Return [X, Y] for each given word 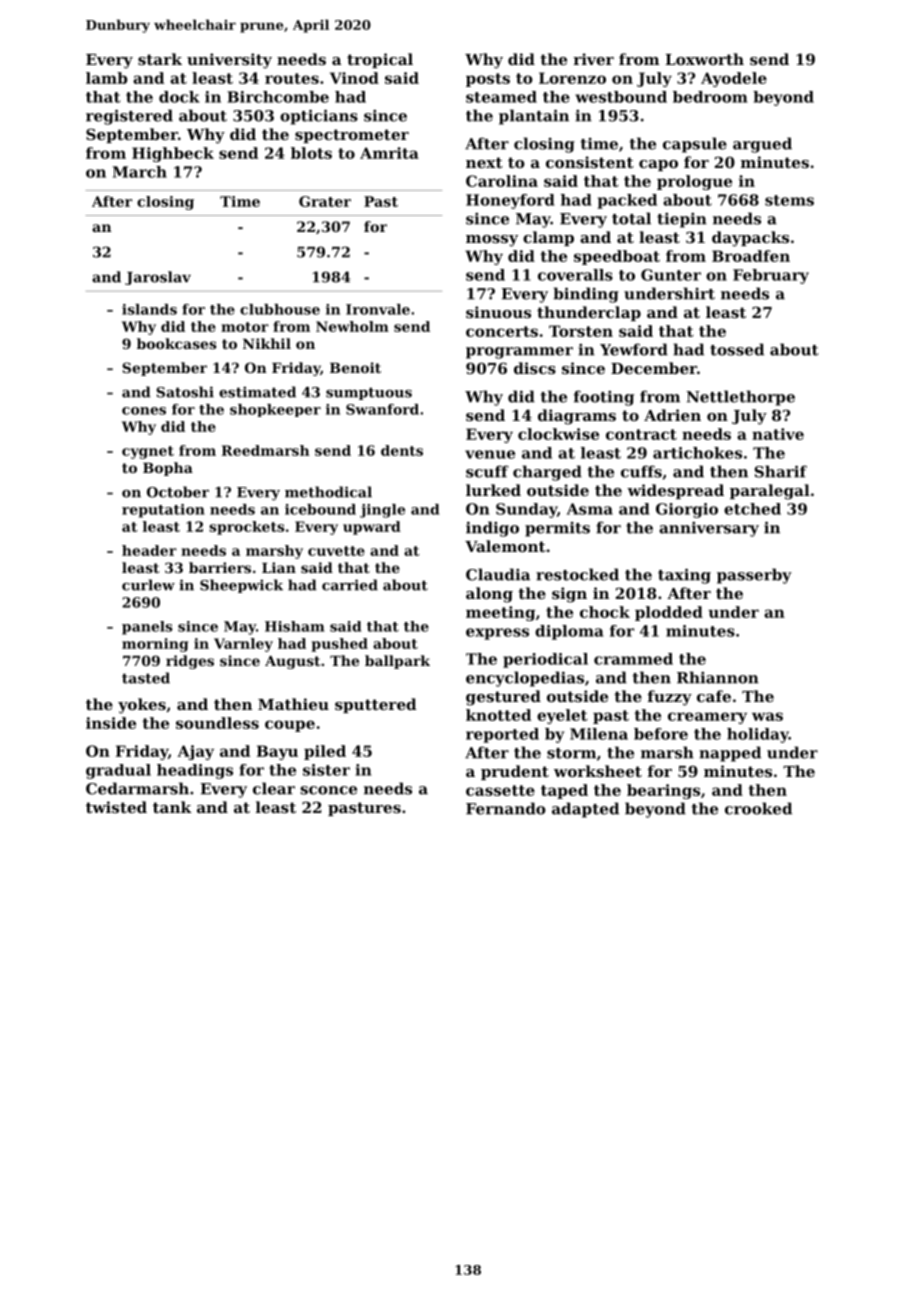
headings [195, 771]
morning [155, 645]
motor [245, 327]
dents [402, 450]
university [229, 61]
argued [762, 145]
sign [569, 595]
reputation [163, 511]
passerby [754, 576]
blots [311, 153]
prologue [694, 182]
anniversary [709, 529]
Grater [325, 201]
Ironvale [378, 309]
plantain [534, 117]
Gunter [671, 275]
